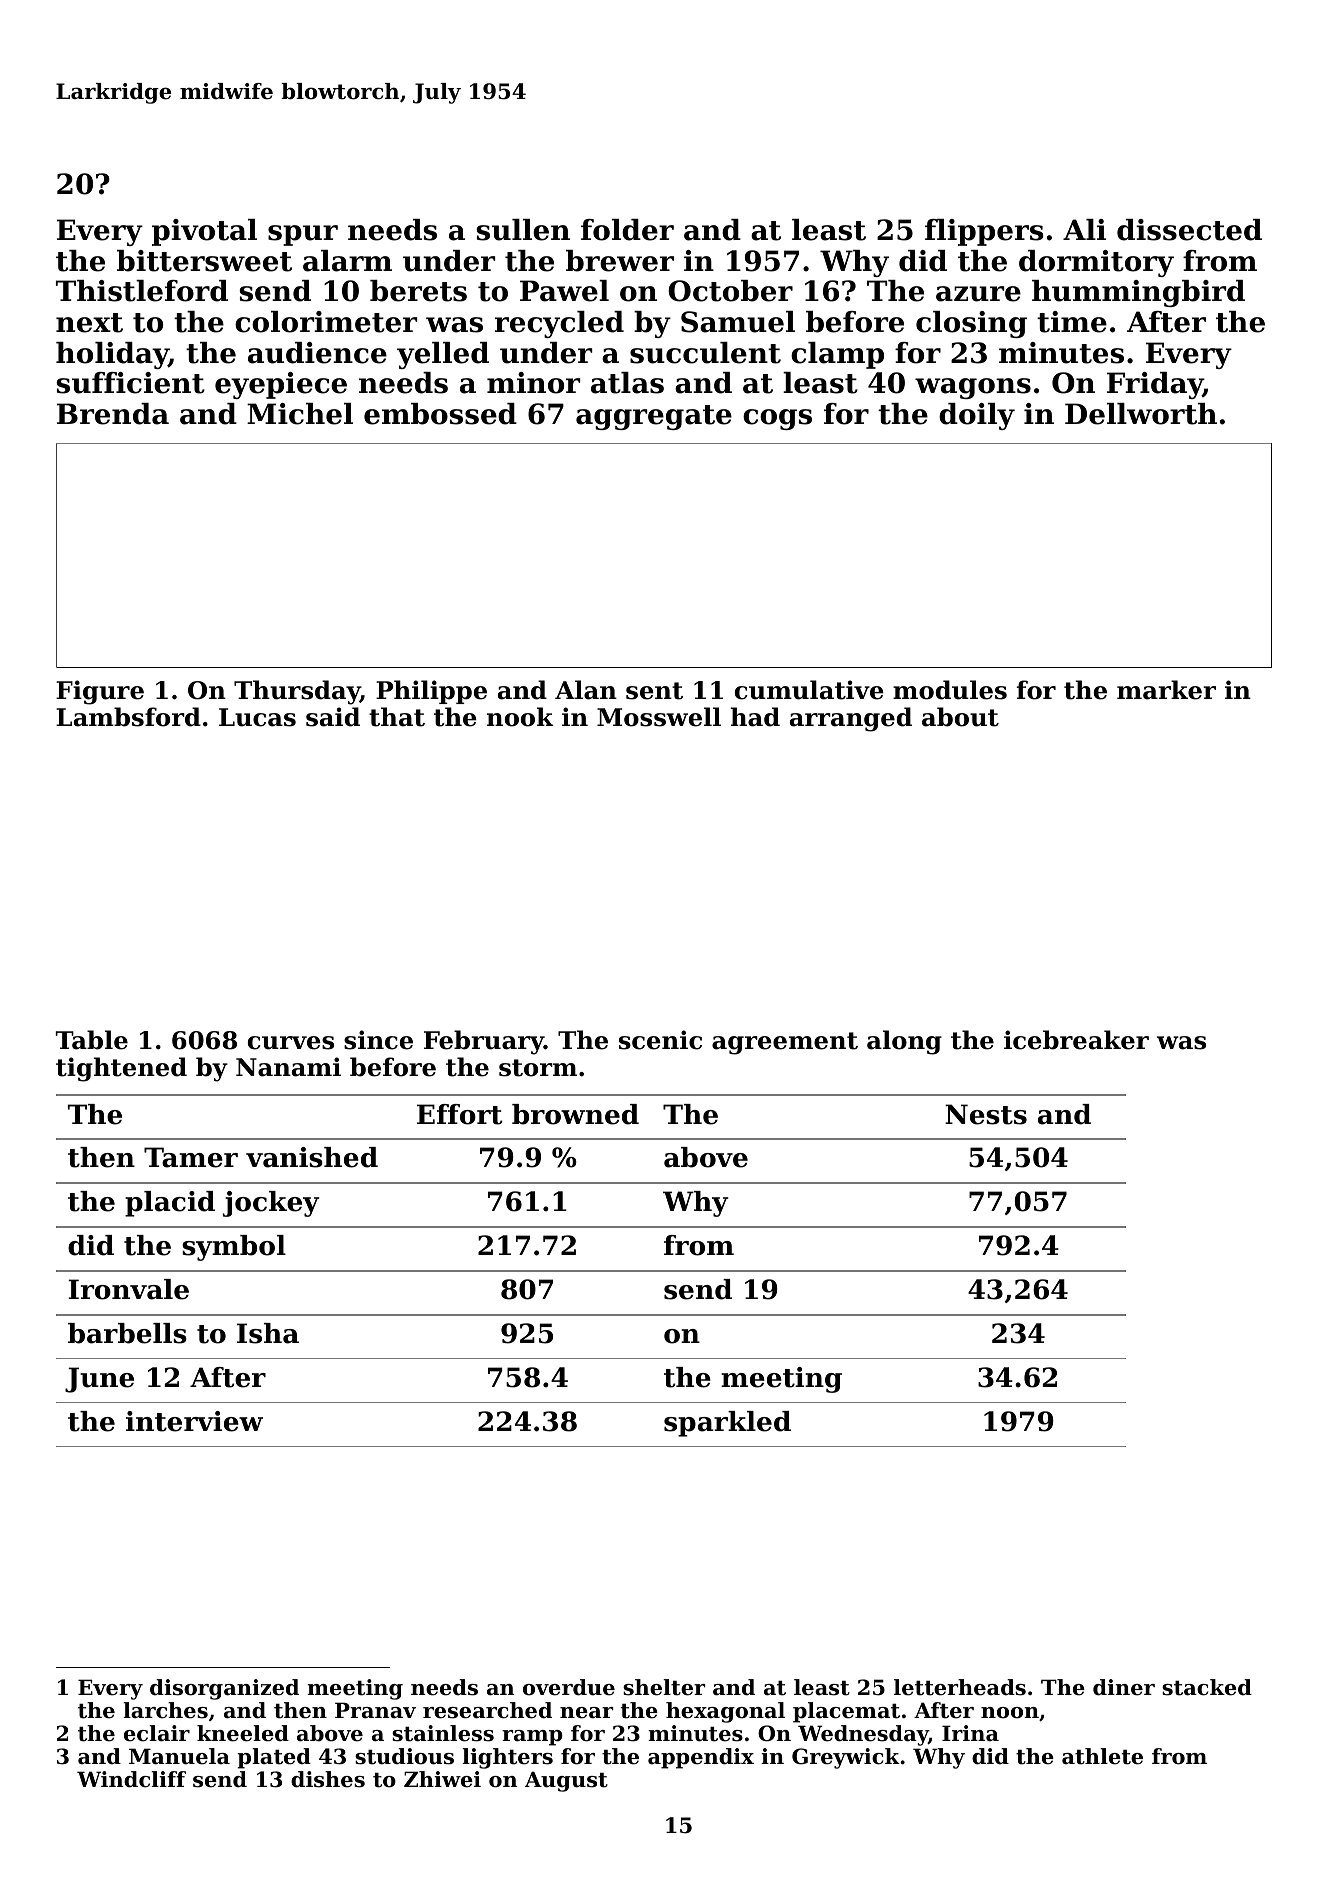  I want to click on cogs, so click(777, 419).
